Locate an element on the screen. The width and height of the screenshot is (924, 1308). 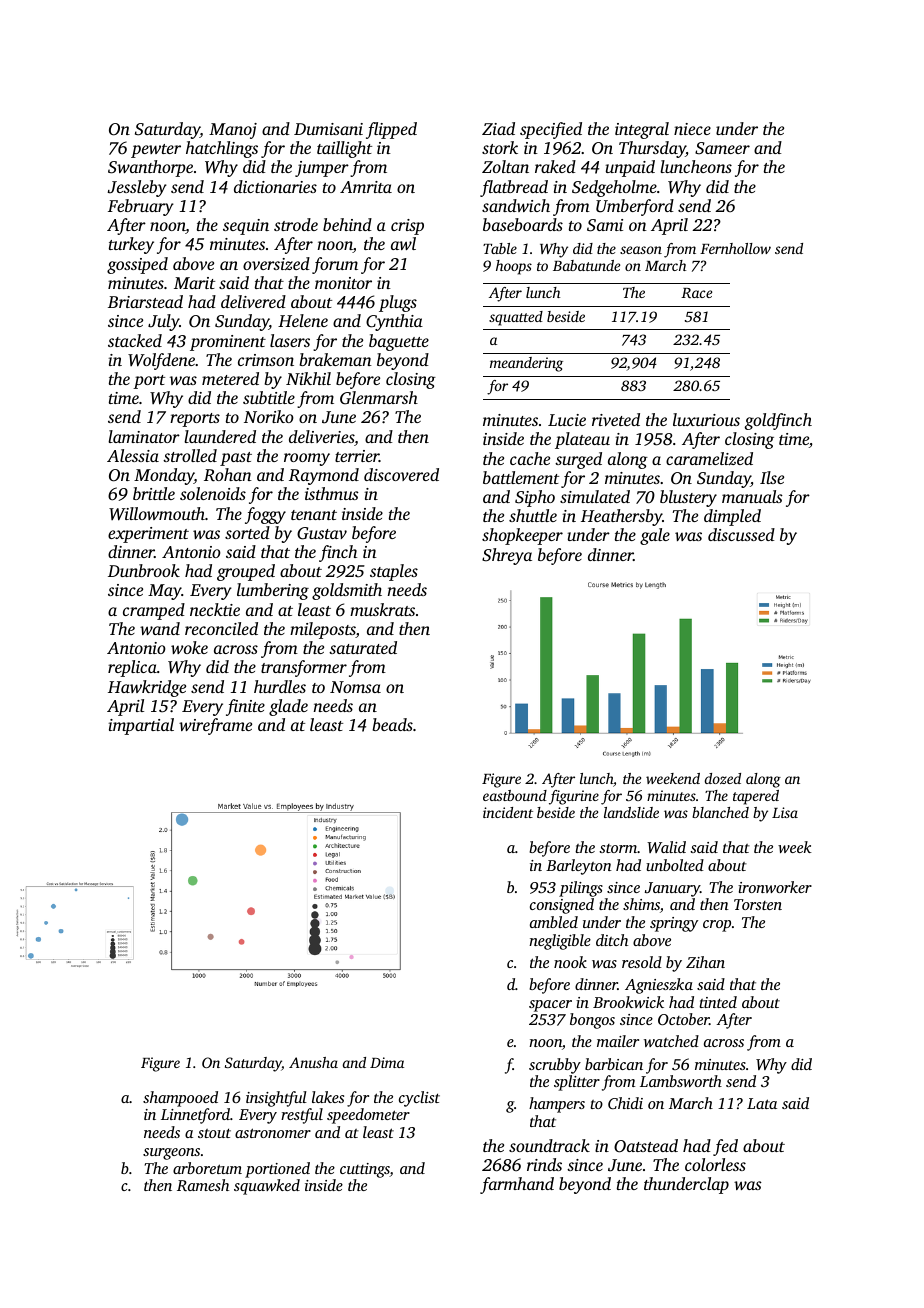
impartial is located at coordinates (141, 726).
